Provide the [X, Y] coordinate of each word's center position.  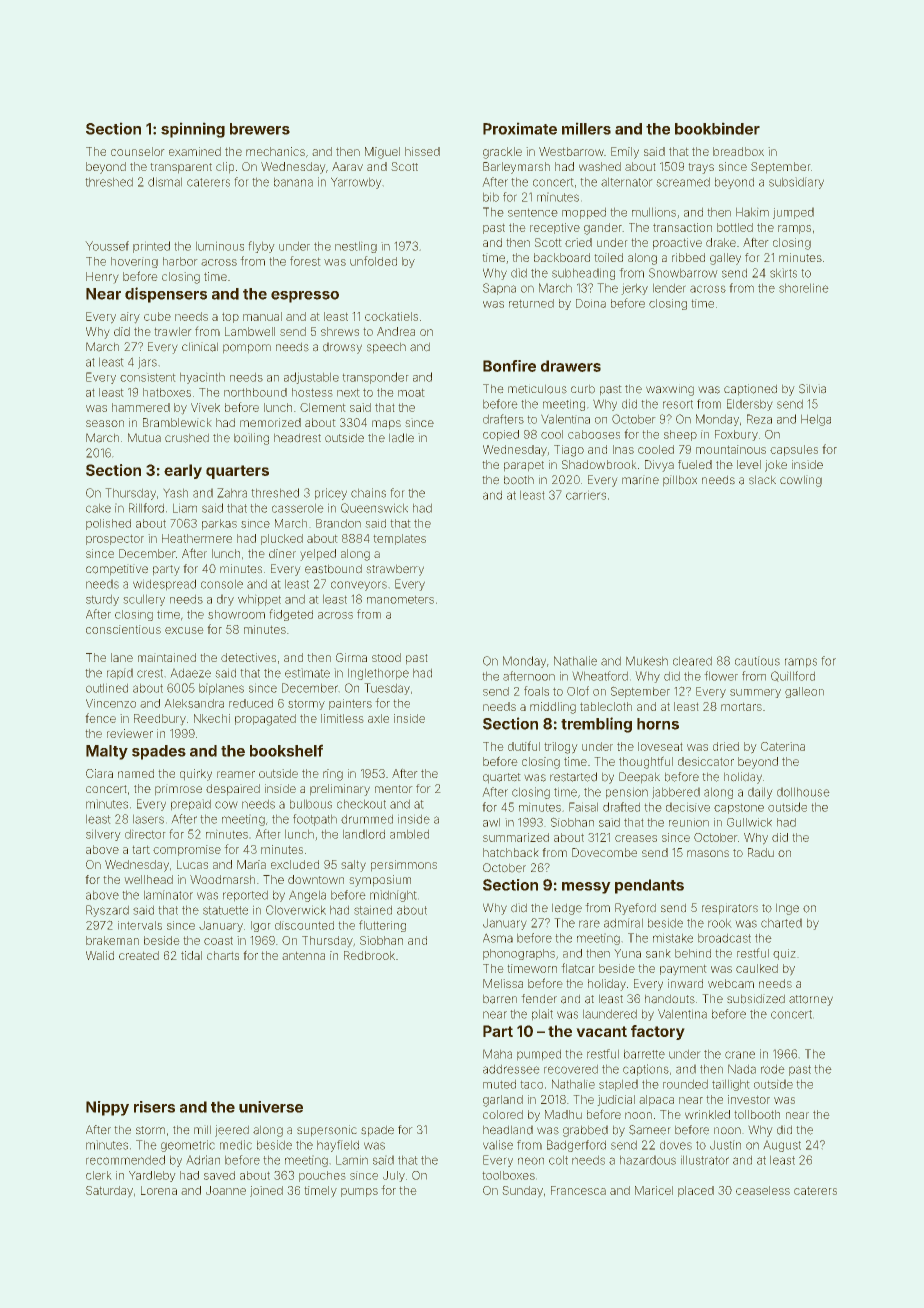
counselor [138, 151]
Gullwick [749, 822]
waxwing [670, 390]
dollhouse [803, 792]
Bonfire [509, 366]
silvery [103, 835]
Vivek [205, 407]
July [394, 1176]
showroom [236, 614]
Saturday [109, 1192]
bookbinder [717, 128]
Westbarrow [571, 151]
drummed [367, 819]
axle [378, 718]
